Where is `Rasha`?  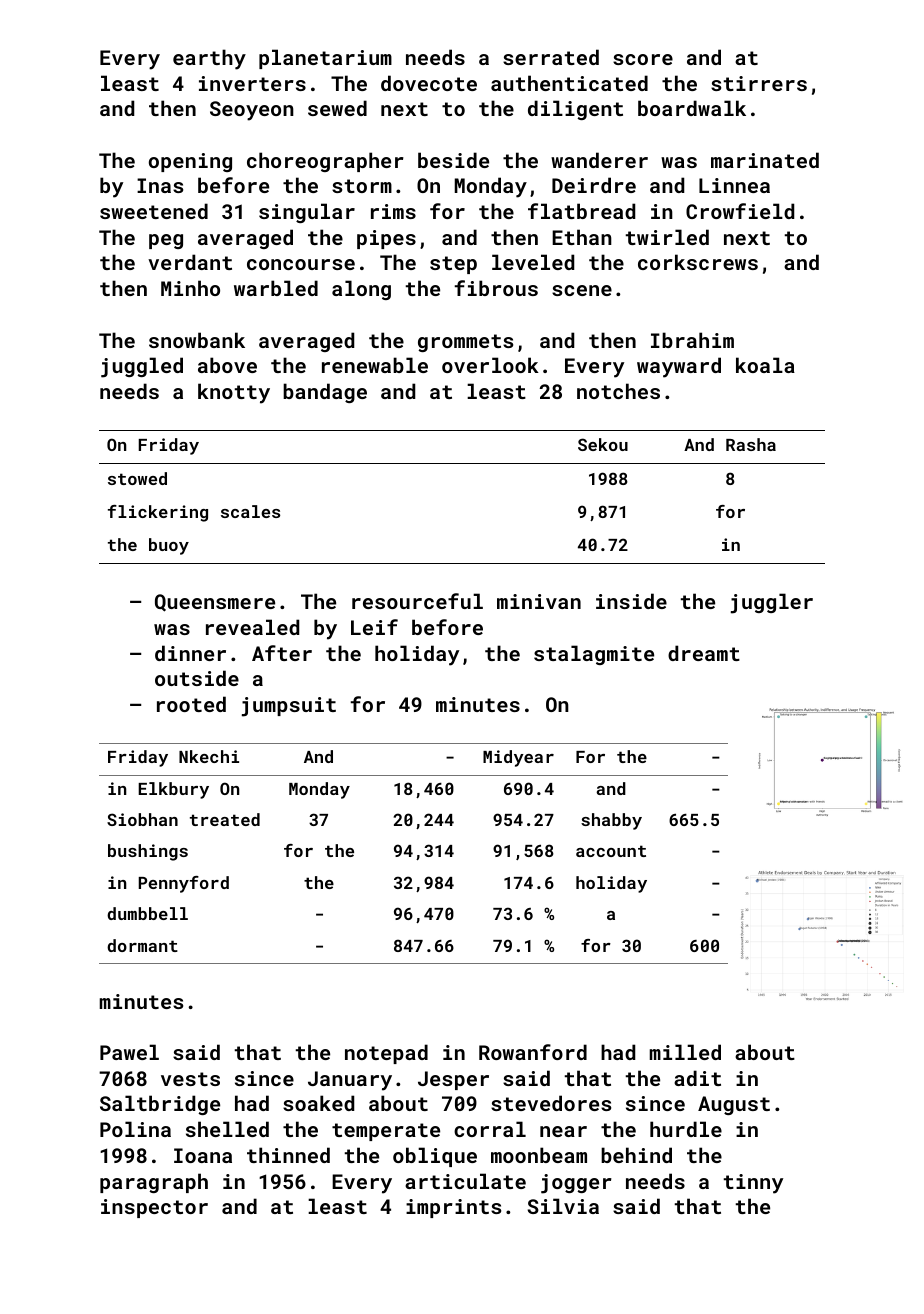 Rasha is located at coordinates (751, 444).
